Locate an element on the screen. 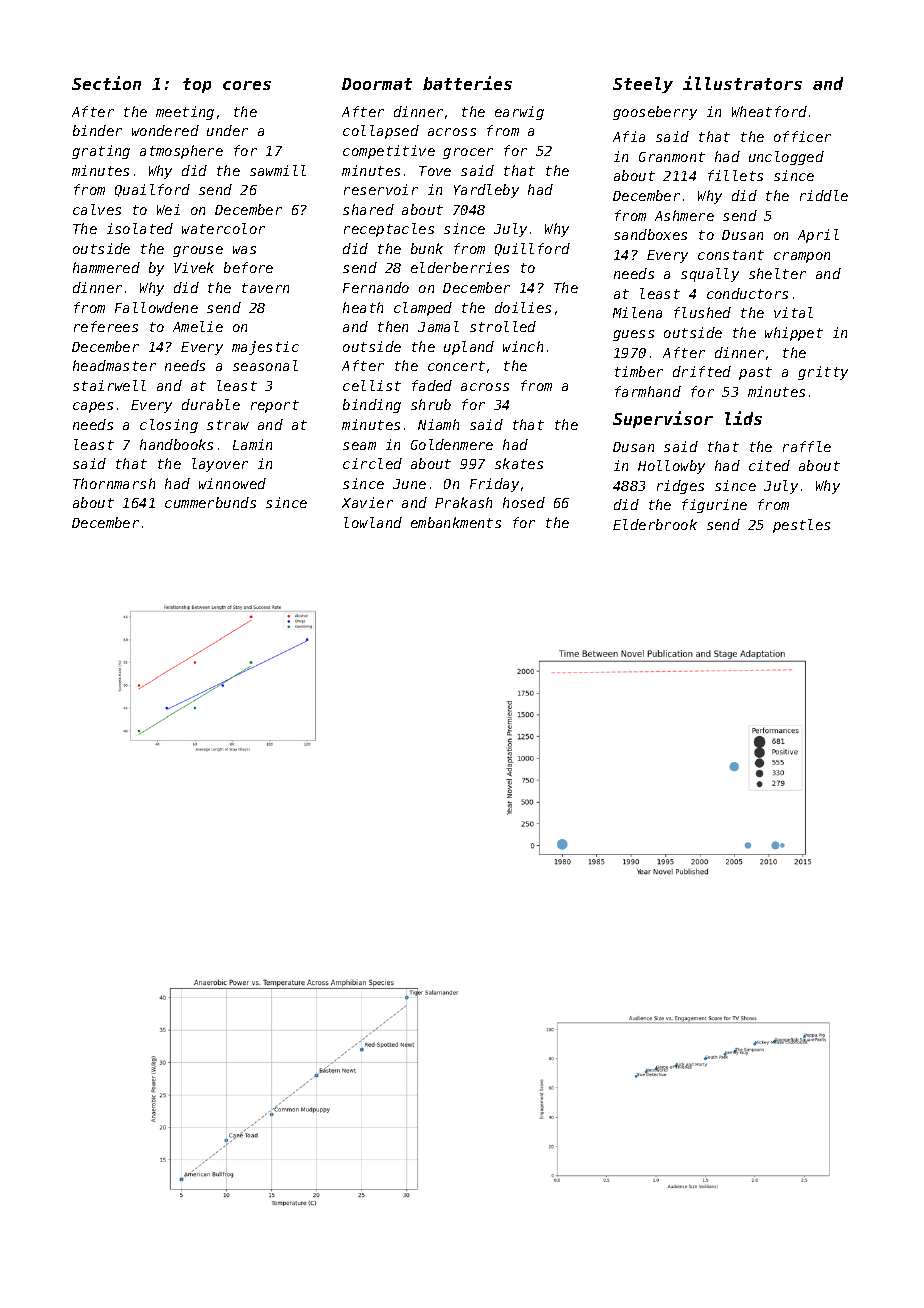 This screenshot has height=1308, width=924. illustrators is located at coordinates (742, 83).
